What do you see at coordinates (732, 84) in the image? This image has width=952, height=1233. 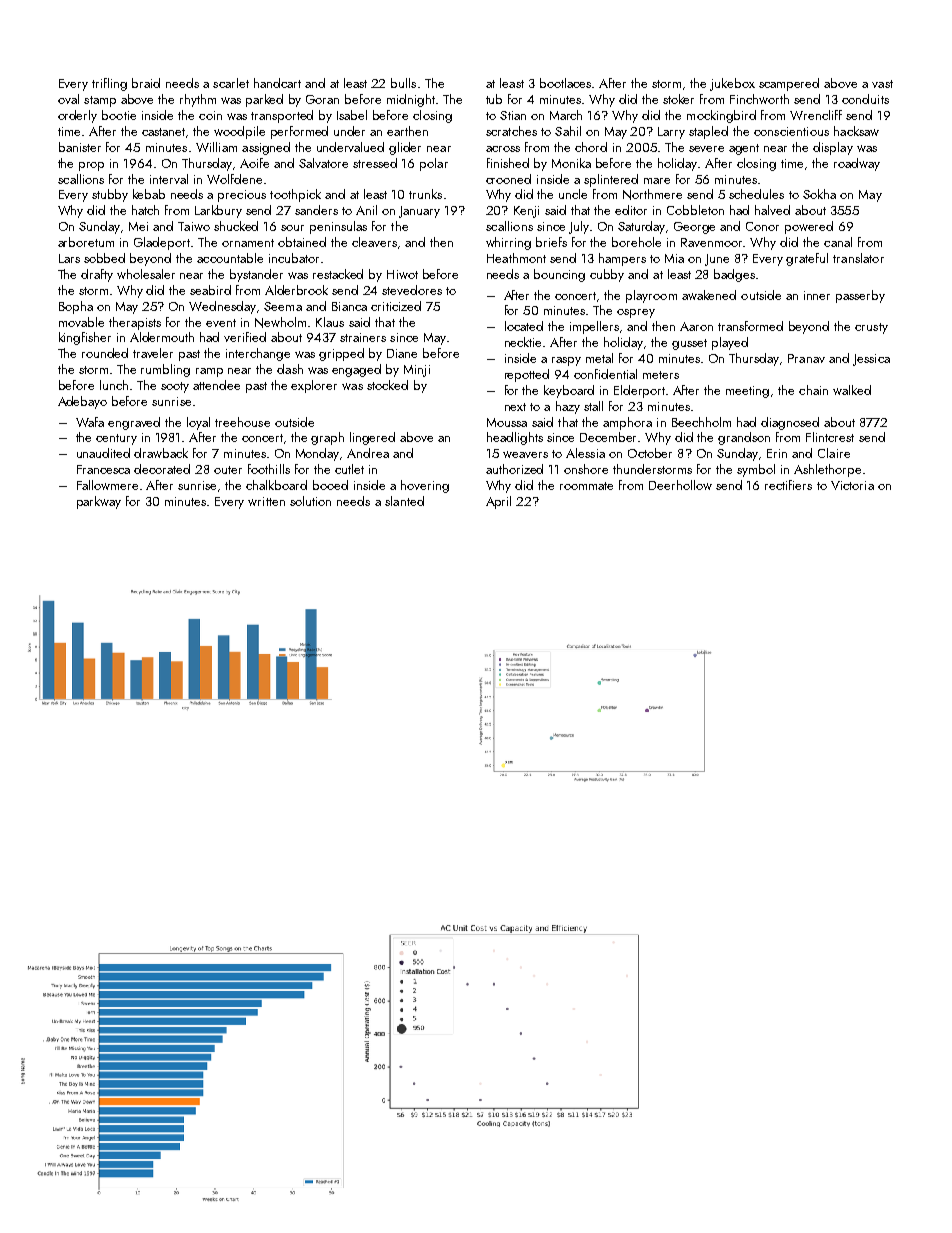 I see `jukebox` at bounding box center [732, 84].
